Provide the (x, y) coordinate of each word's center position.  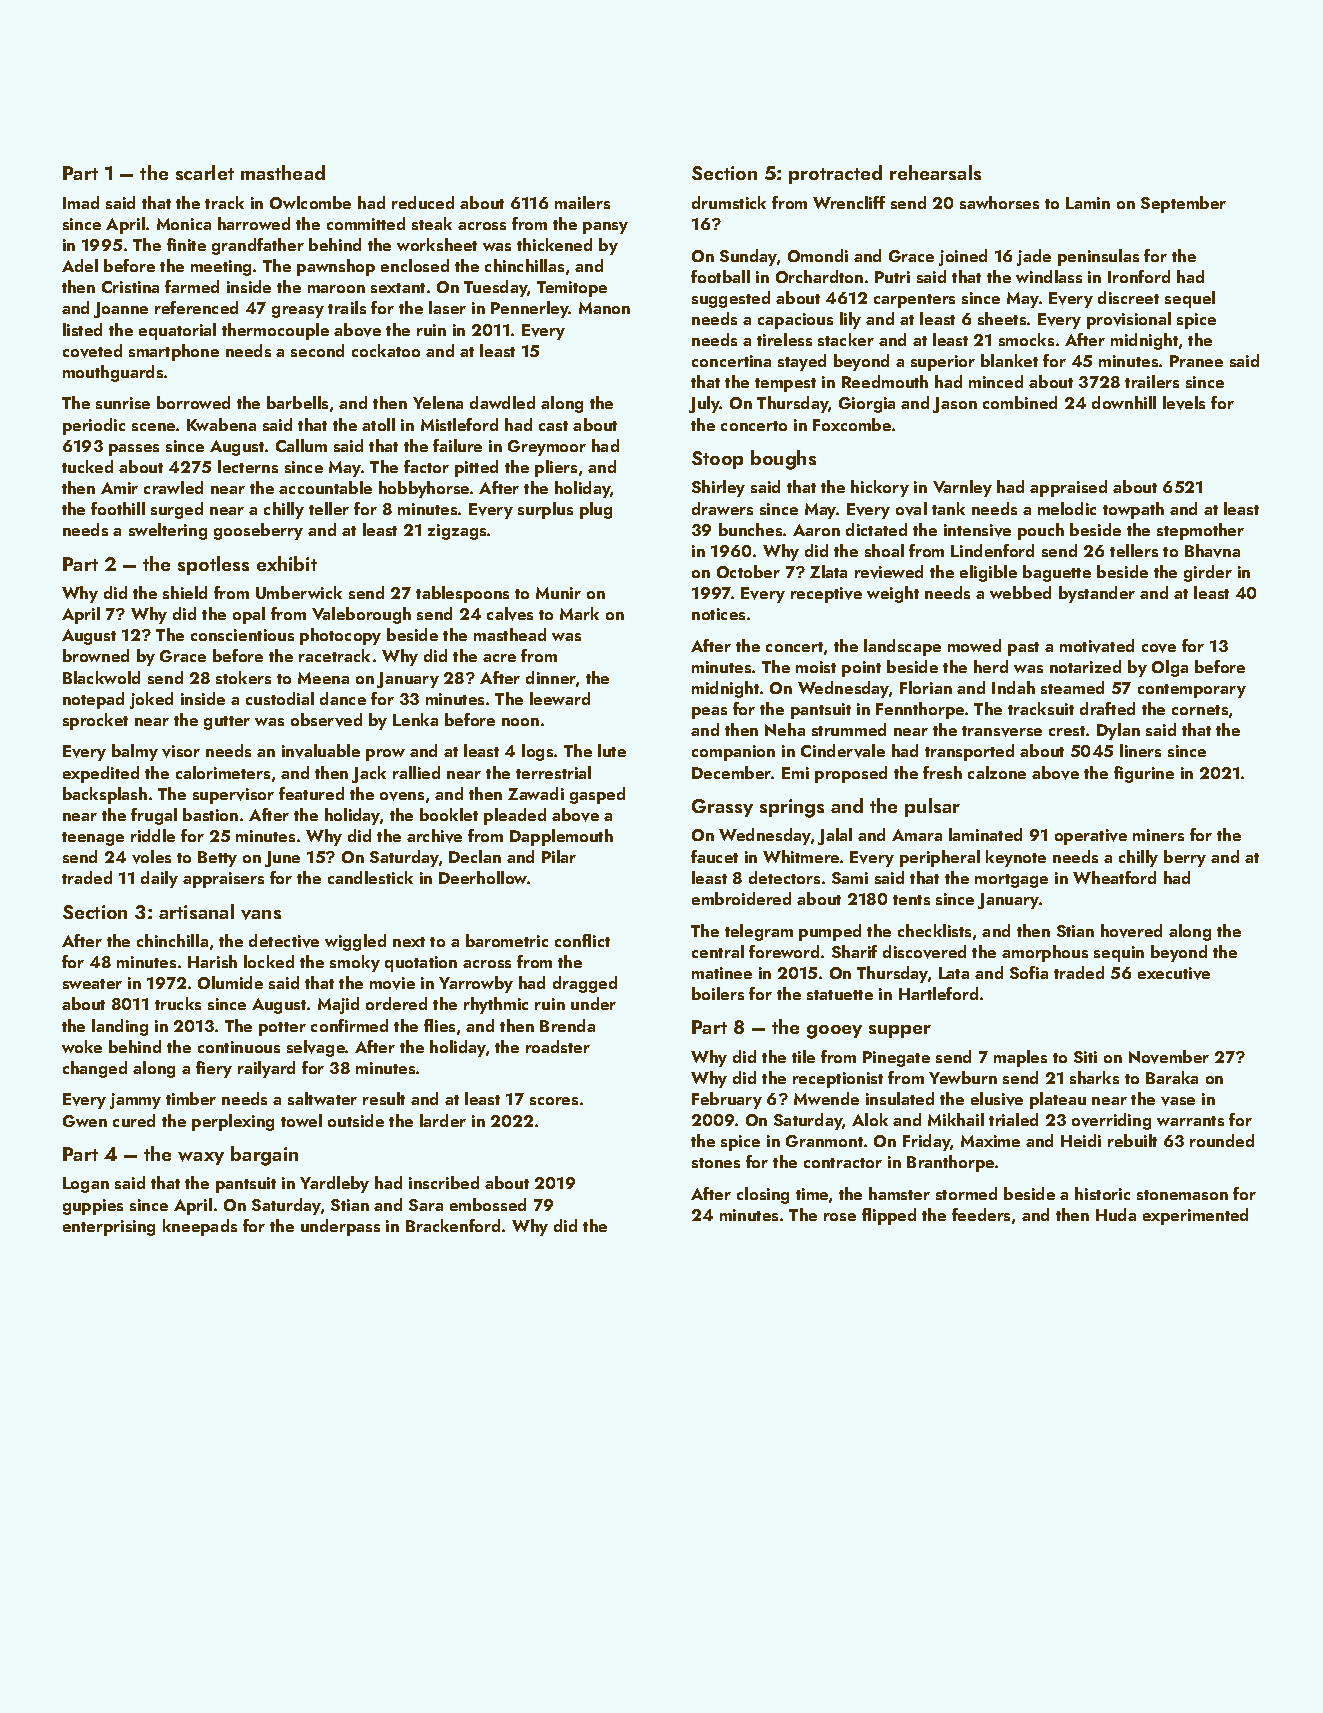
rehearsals (935, 172)
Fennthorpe (920, 710)
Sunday (748, 257)
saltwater (322, 1098)
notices (718, 614)
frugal (154, 816)
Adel (80, 265)
